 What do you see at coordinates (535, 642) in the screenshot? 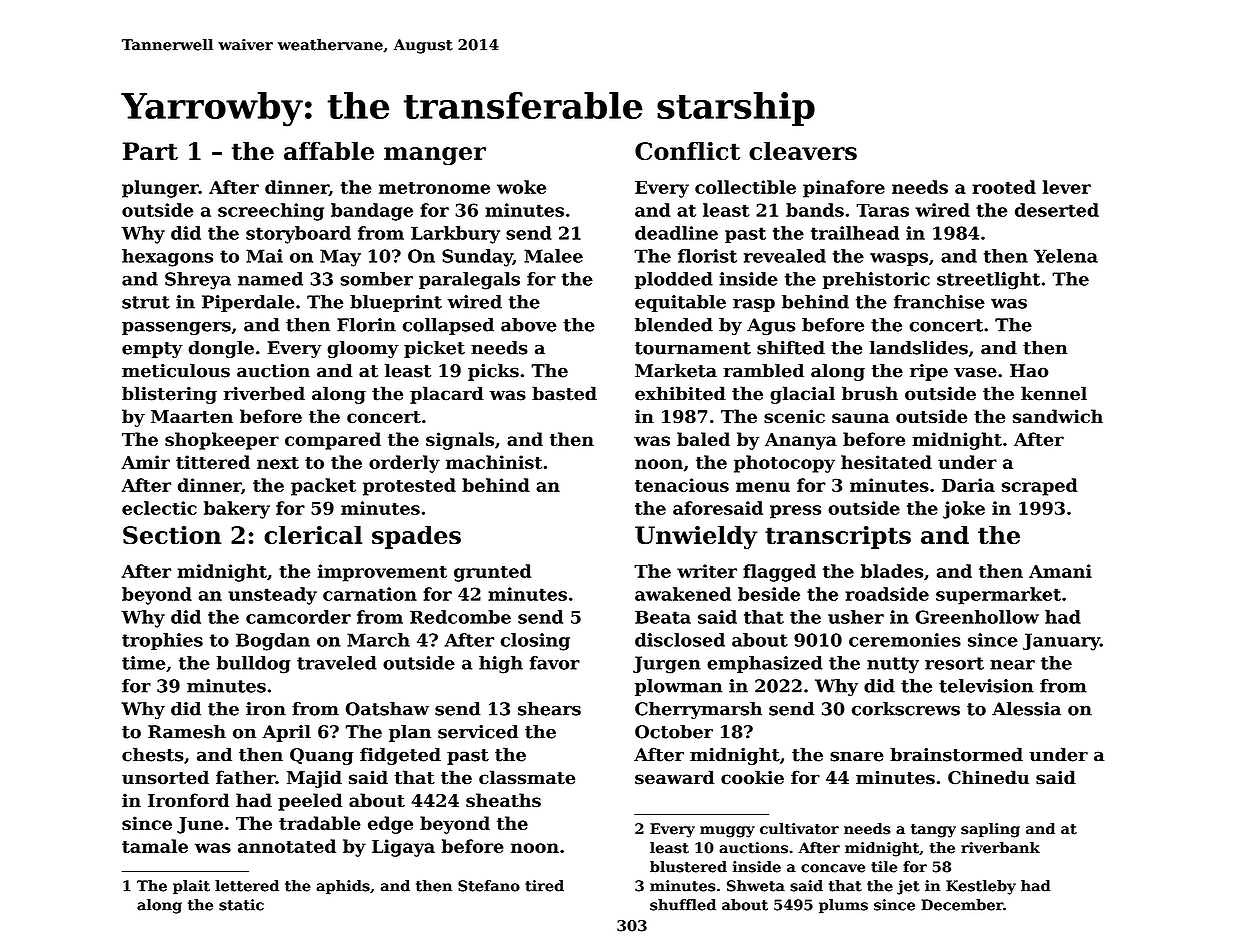
I see `closing` at bounding box center [535, 642].
